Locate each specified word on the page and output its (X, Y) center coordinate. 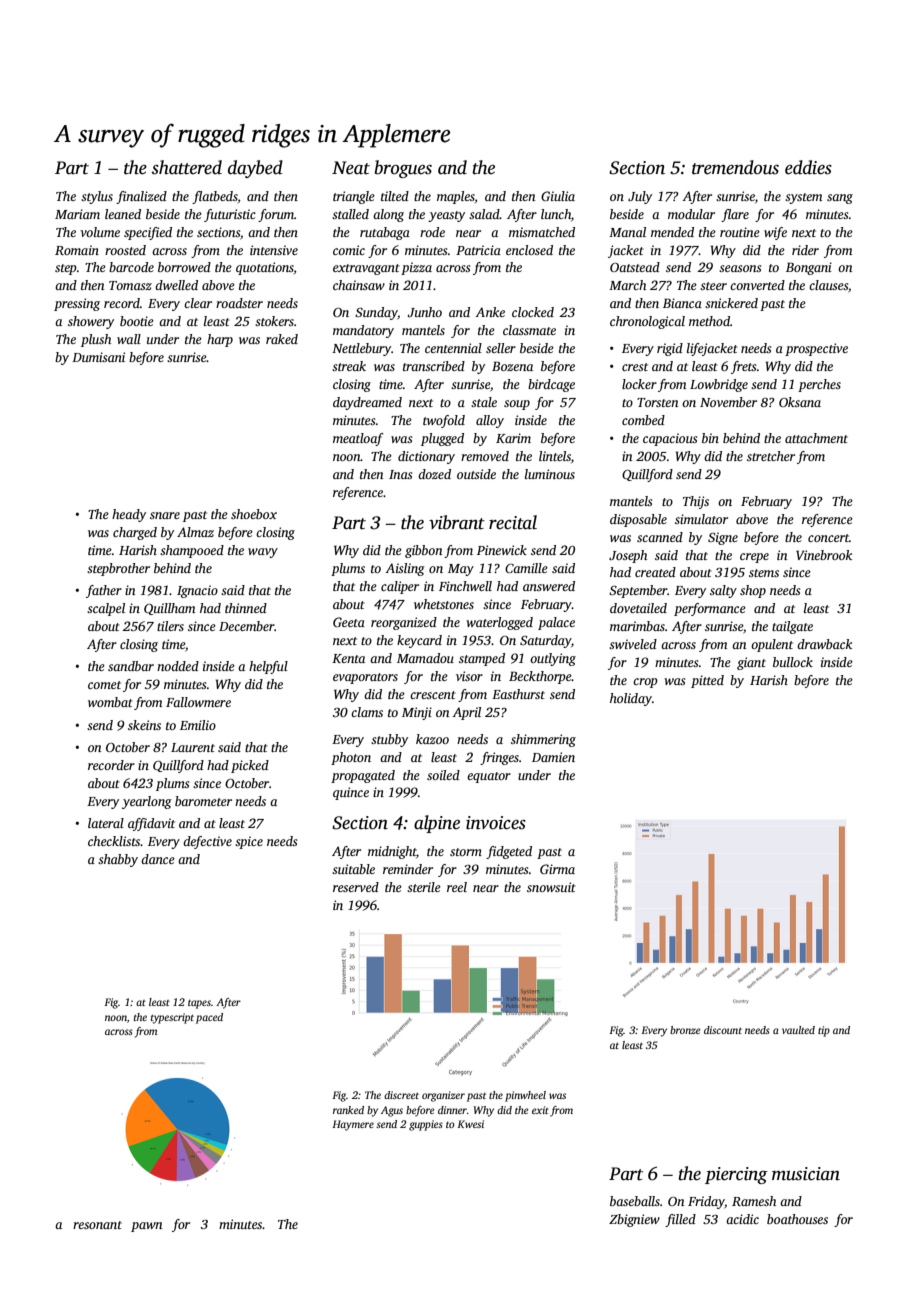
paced (209, 1018)
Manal (627, 232)
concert (828, 538)
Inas (400, 474)
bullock (793, 662)
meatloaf (358, 439)
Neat (351, 168)
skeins (144, 725)
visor (469, 676)
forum (276, 215)
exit (540, 1110)
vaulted (798, 1030)
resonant (97, 1225)
